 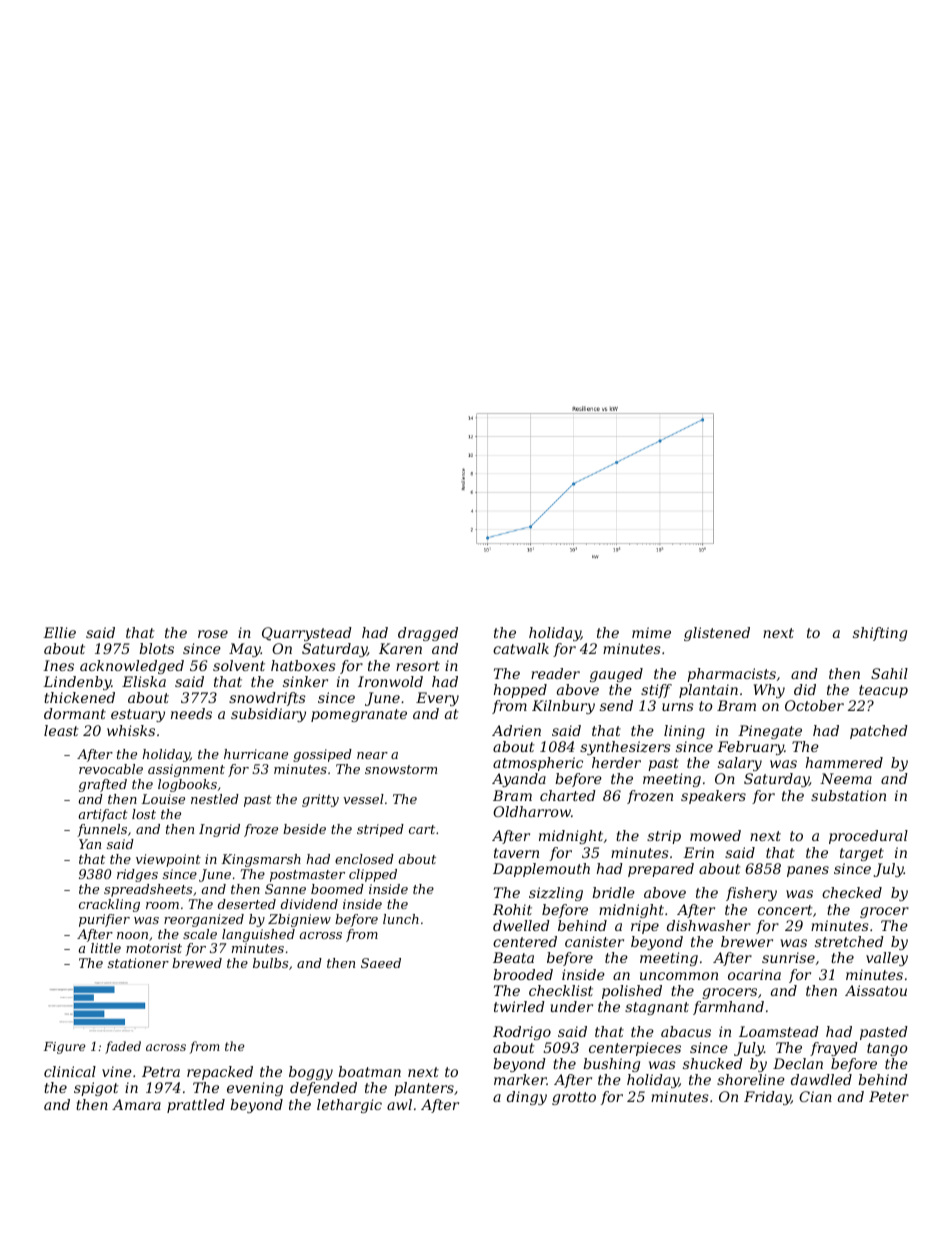 I want to click on checked, so click(x=852, y=892).
